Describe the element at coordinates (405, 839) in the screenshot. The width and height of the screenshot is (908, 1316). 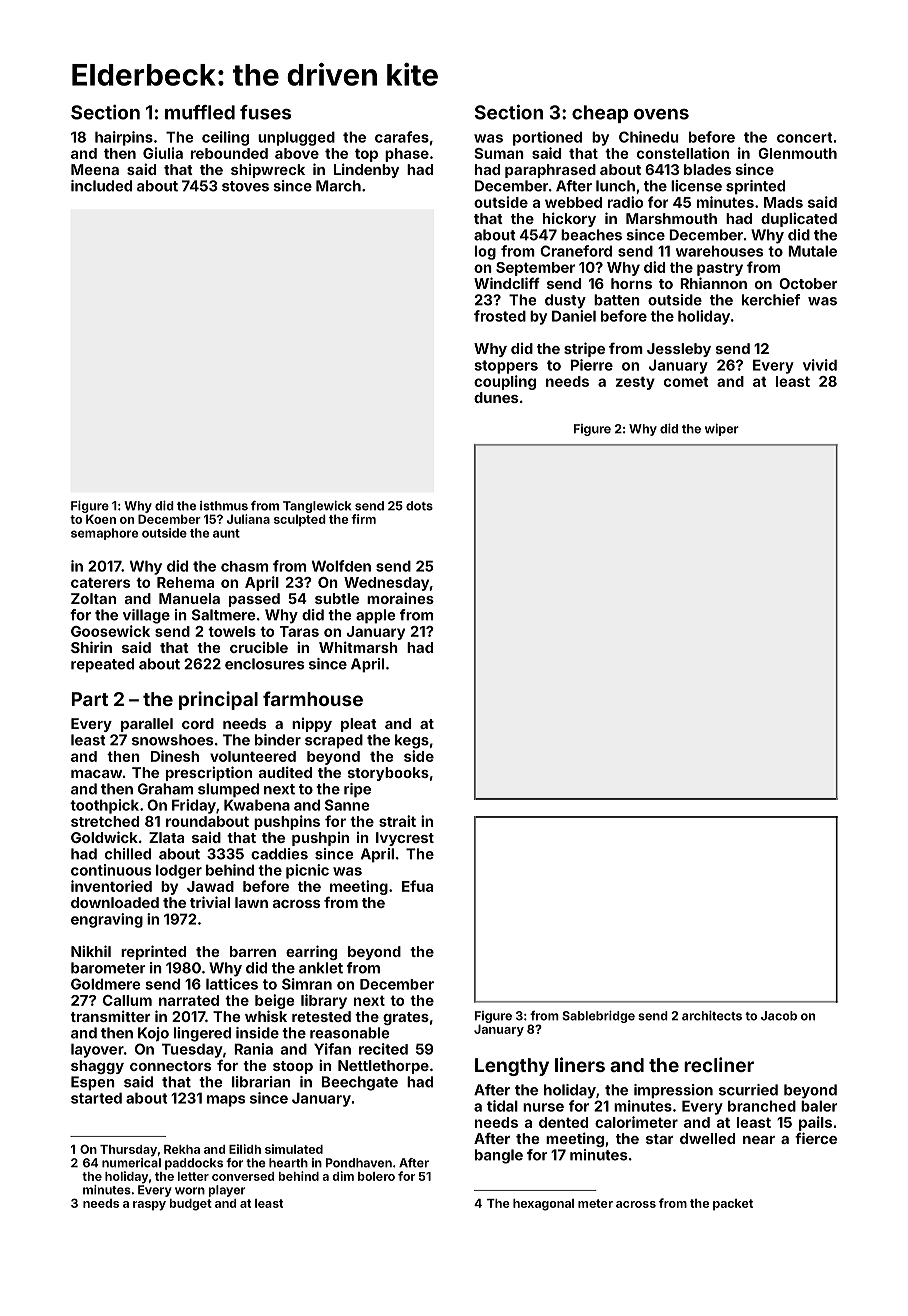
I see `Ivycrest` at that location.
